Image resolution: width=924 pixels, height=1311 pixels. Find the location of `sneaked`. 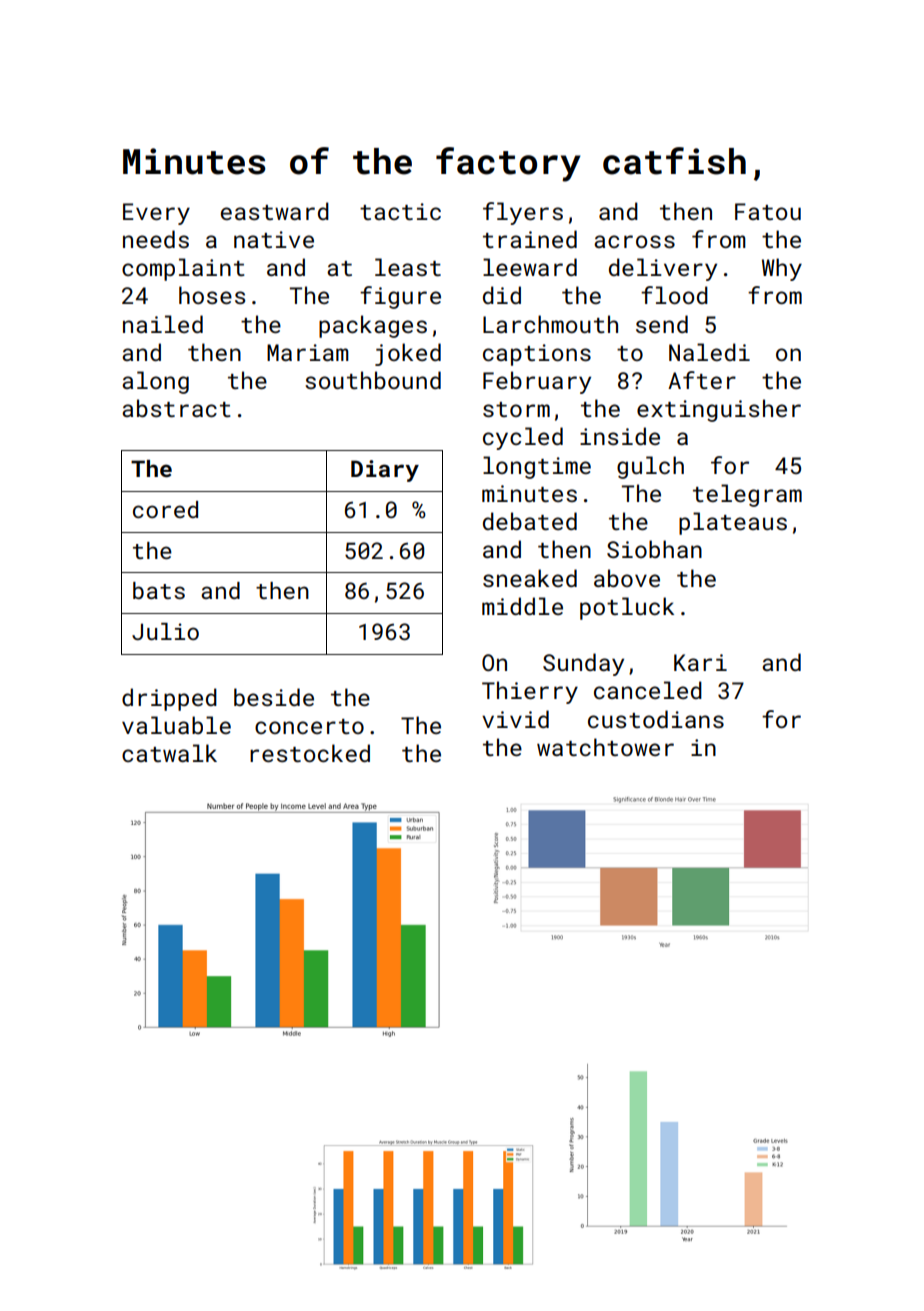

sneaked is located at coordinates (530, 578).
